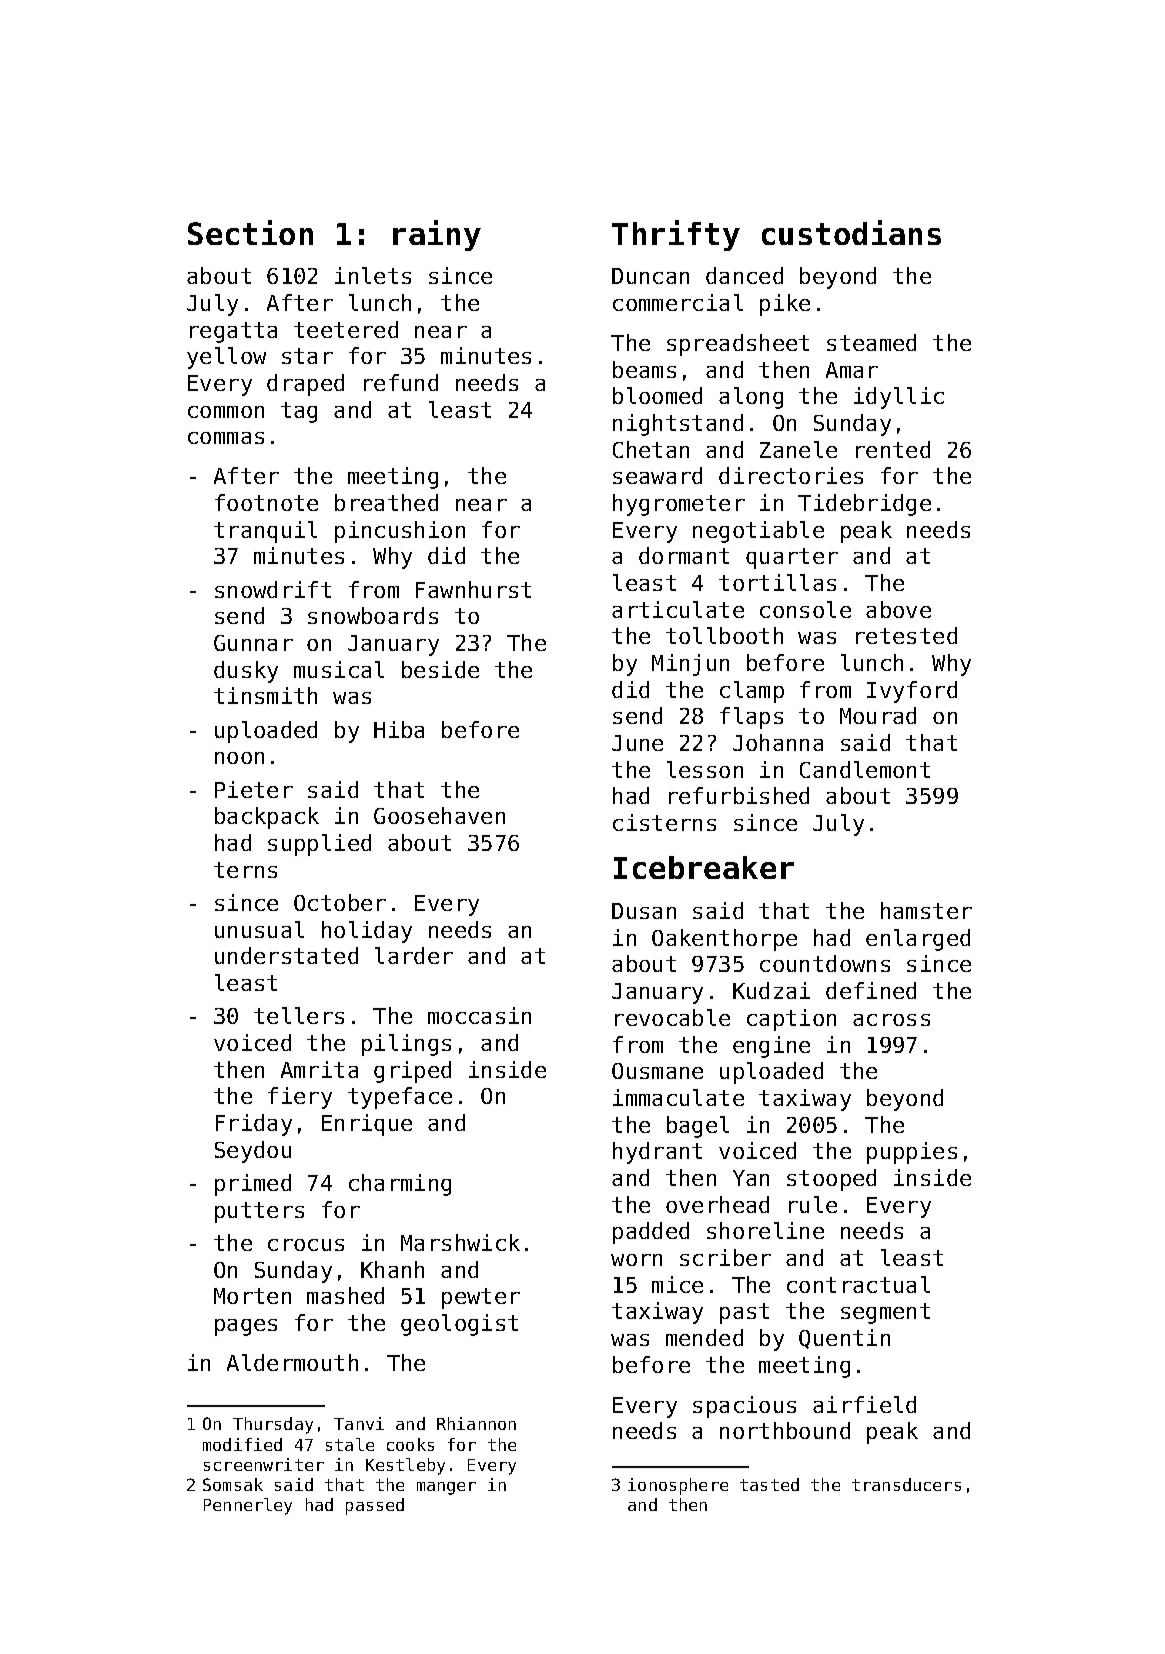  Describe the element at coordinates (226, 438) in the image. I see `commas` at that location.
